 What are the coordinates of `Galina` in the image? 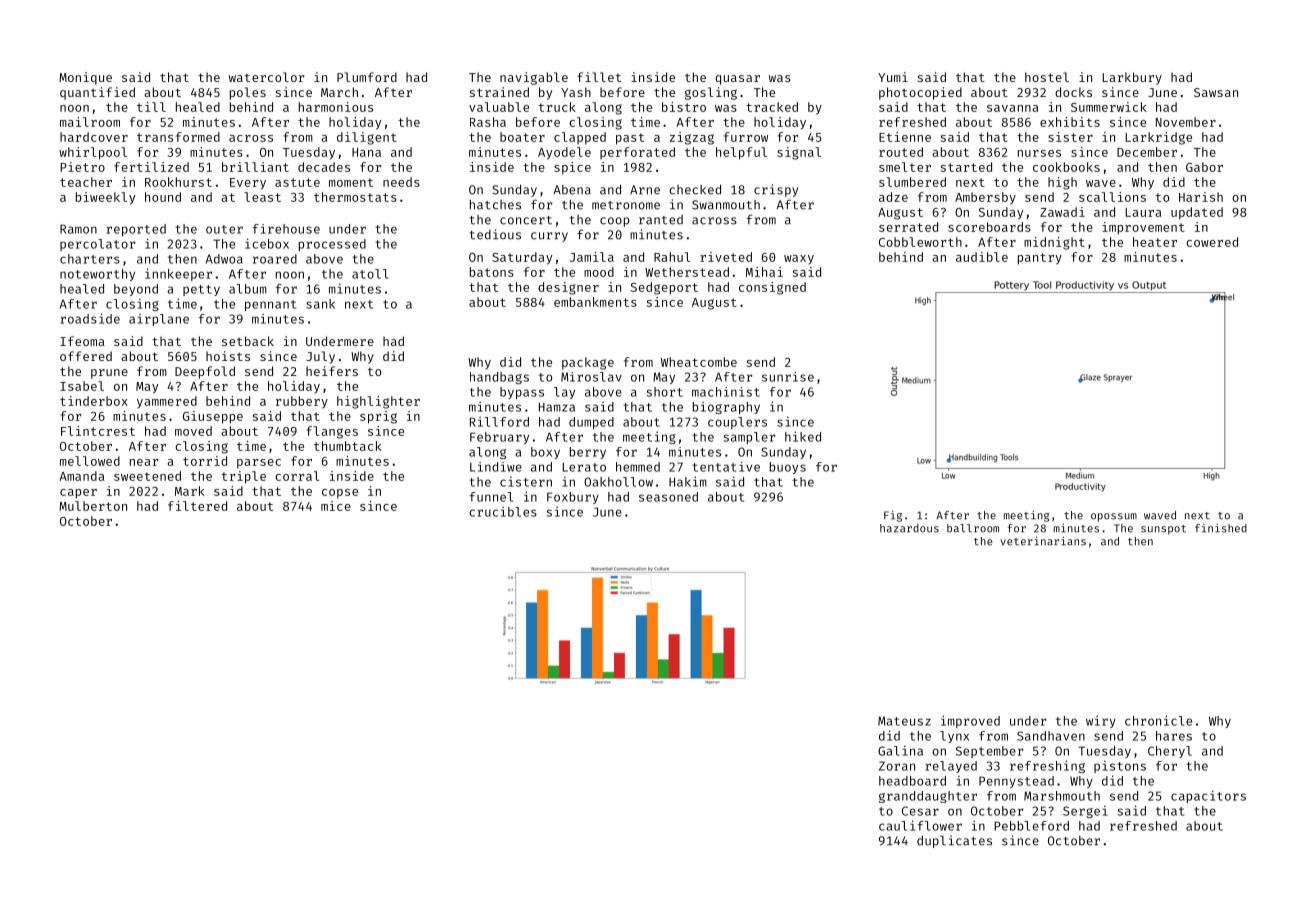 It's located at (900, 751).
